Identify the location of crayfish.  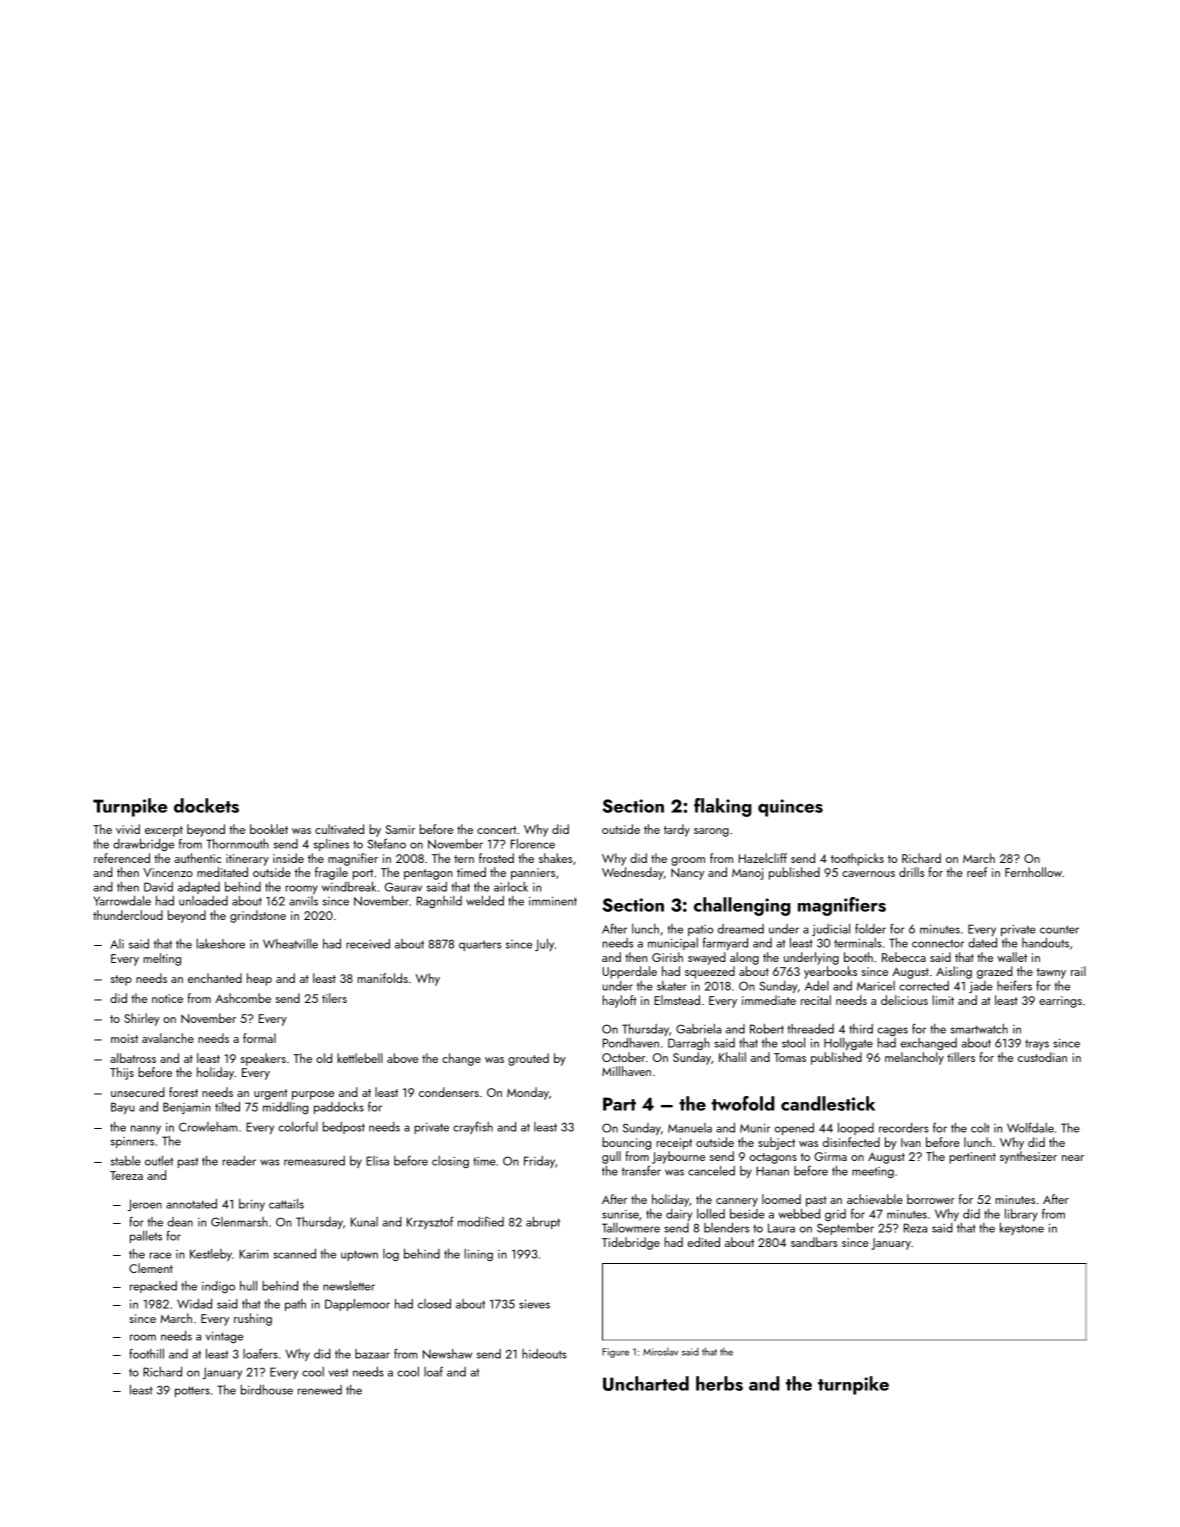
(473, 1127).
